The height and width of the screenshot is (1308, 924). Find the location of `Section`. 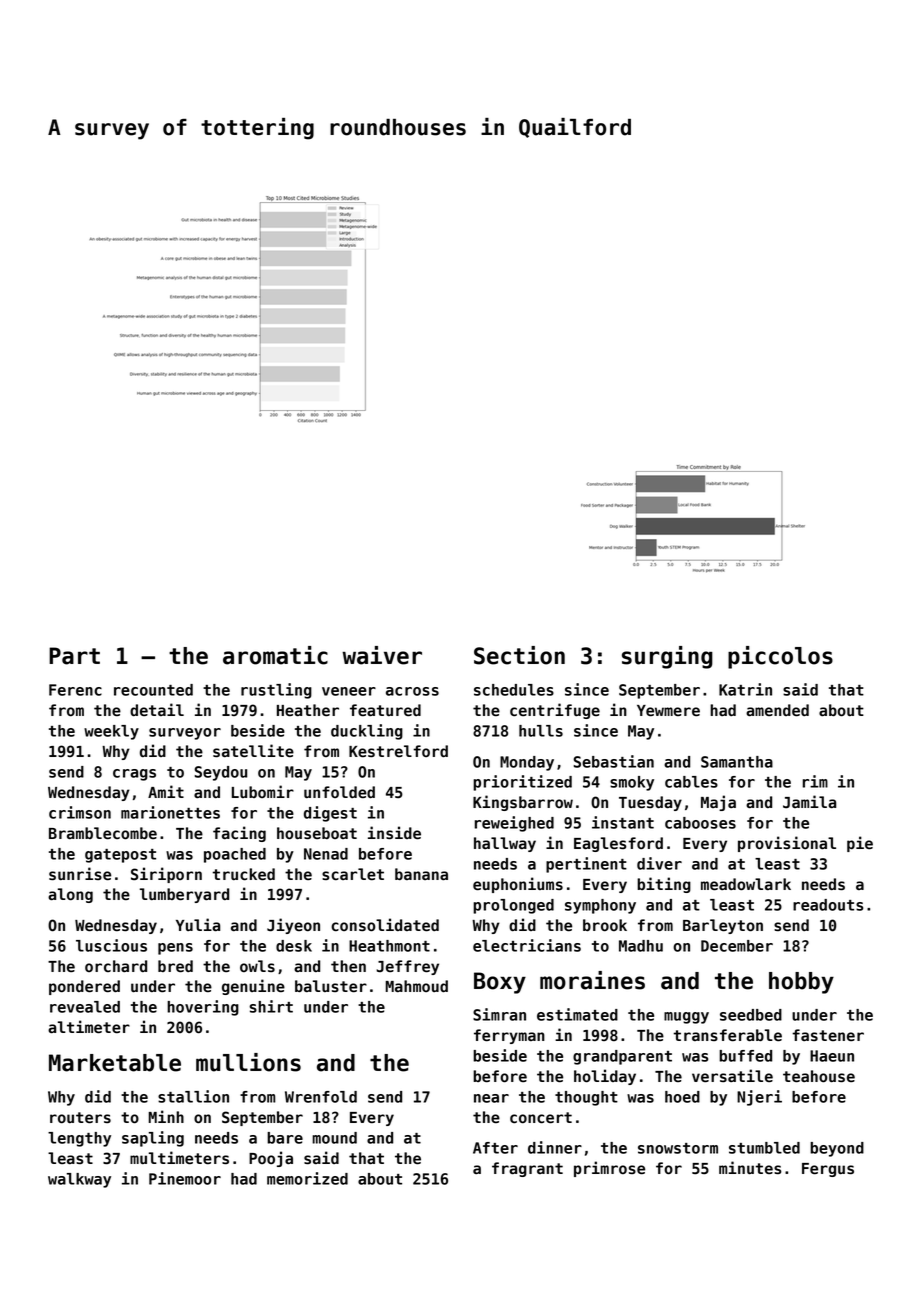

Section is located at coordinates (519, 655).
